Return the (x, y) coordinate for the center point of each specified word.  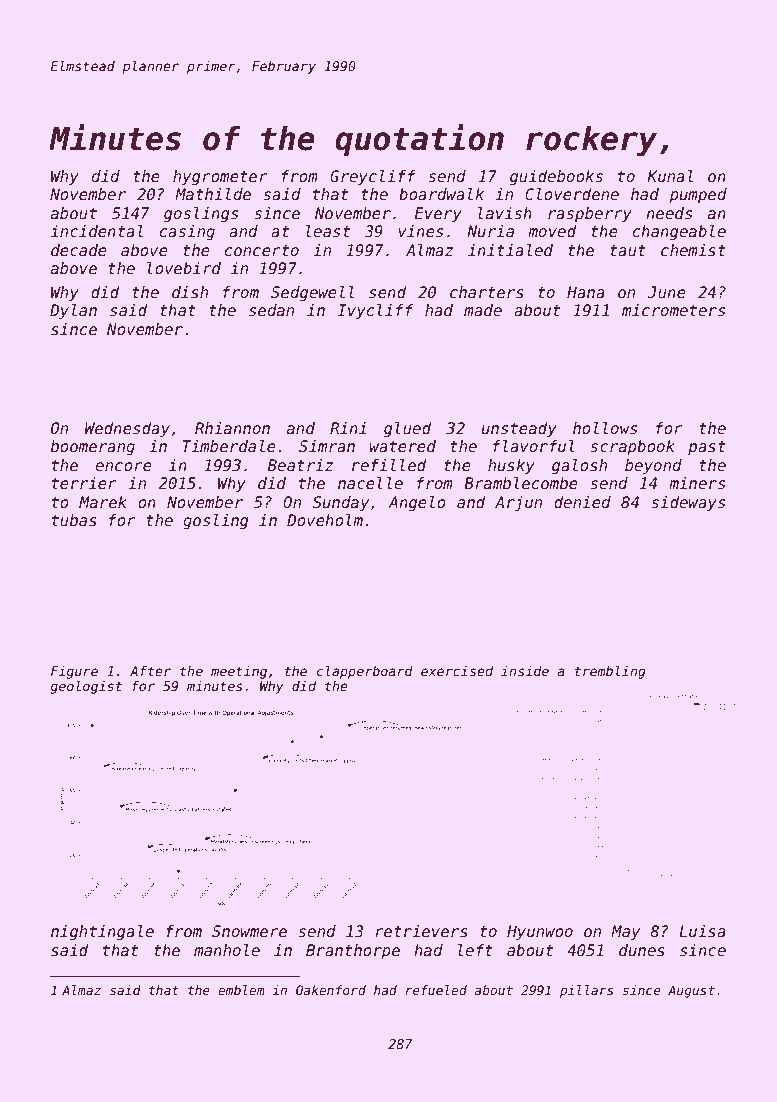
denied (582, 502)
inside (525, 671)
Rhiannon (232, 428)
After (150, 670)
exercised (457, 671)
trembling (610, 672)
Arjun (518, 503)
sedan (271, 310)
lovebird (184, 268)
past (707, 448)
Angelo (417, 503)
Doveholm (325, 520)
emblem (241, 990)
